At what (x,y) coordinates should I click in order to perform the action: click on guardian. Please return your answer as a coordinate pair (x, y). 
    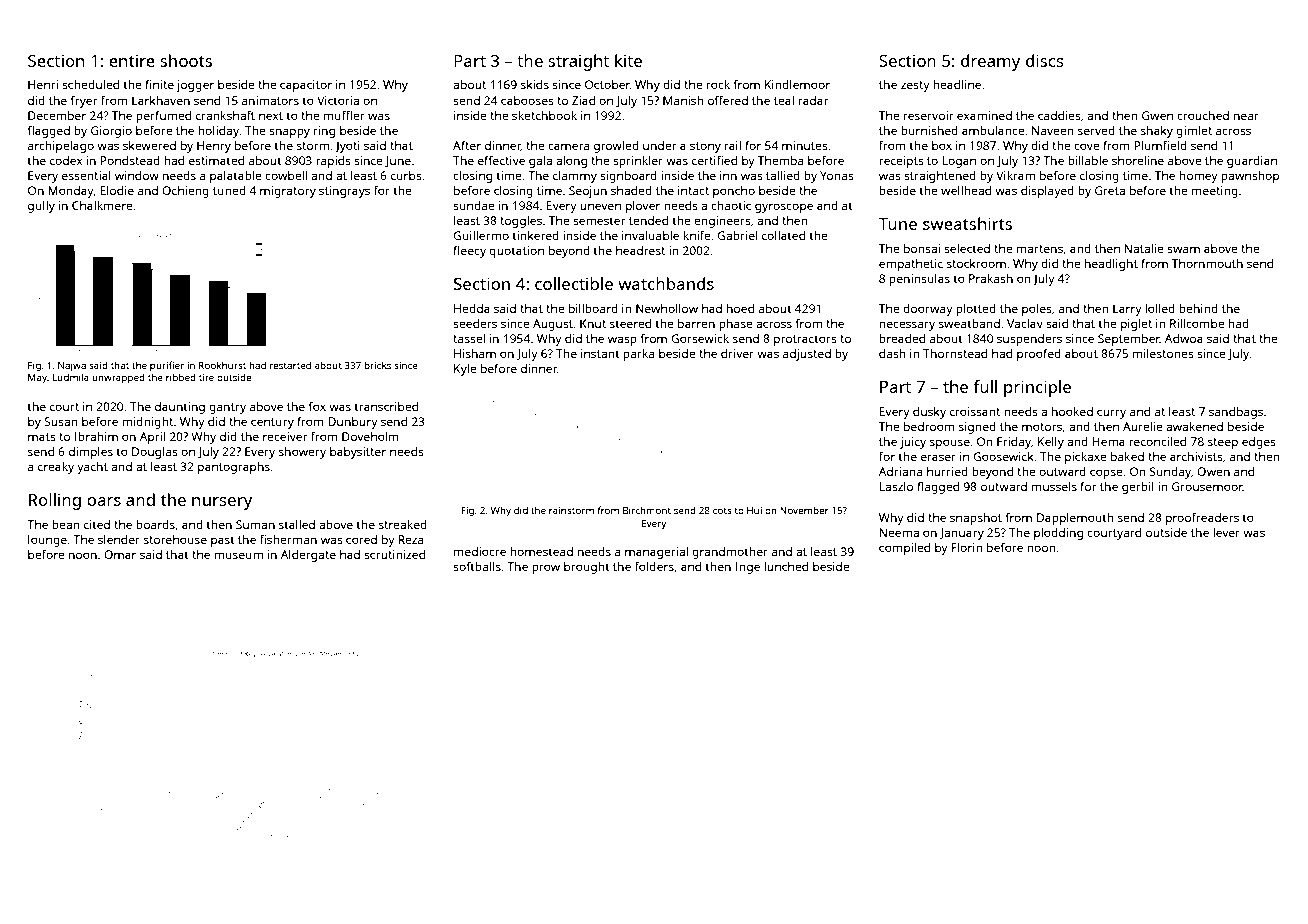
    Looking at the image, I should click on (1252, 162).
